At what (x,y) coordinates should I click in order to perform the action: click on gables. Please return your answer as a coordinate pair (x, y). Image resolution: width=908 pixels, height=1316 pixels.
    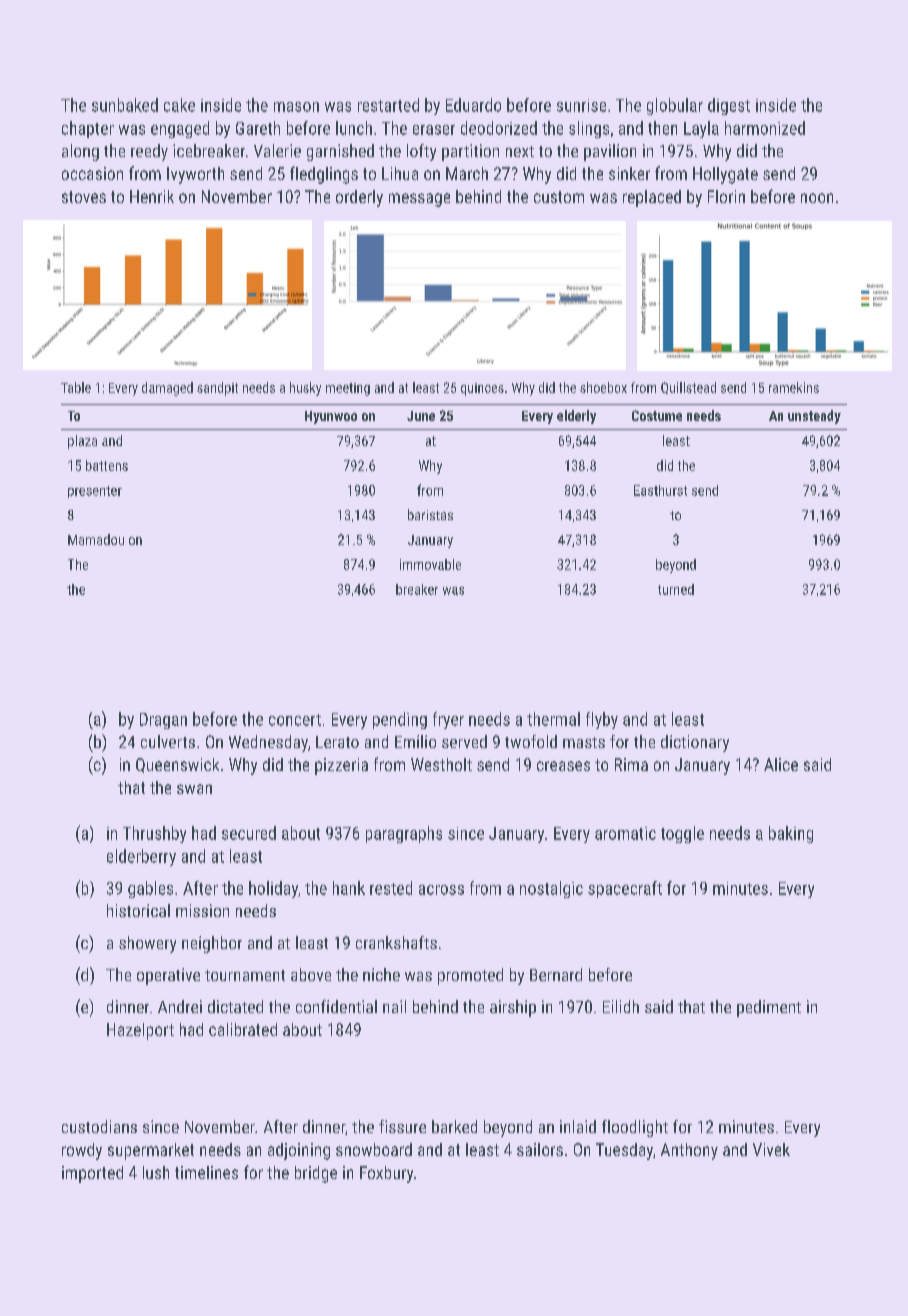
    Looking at the image, I should click on (150, 889).
